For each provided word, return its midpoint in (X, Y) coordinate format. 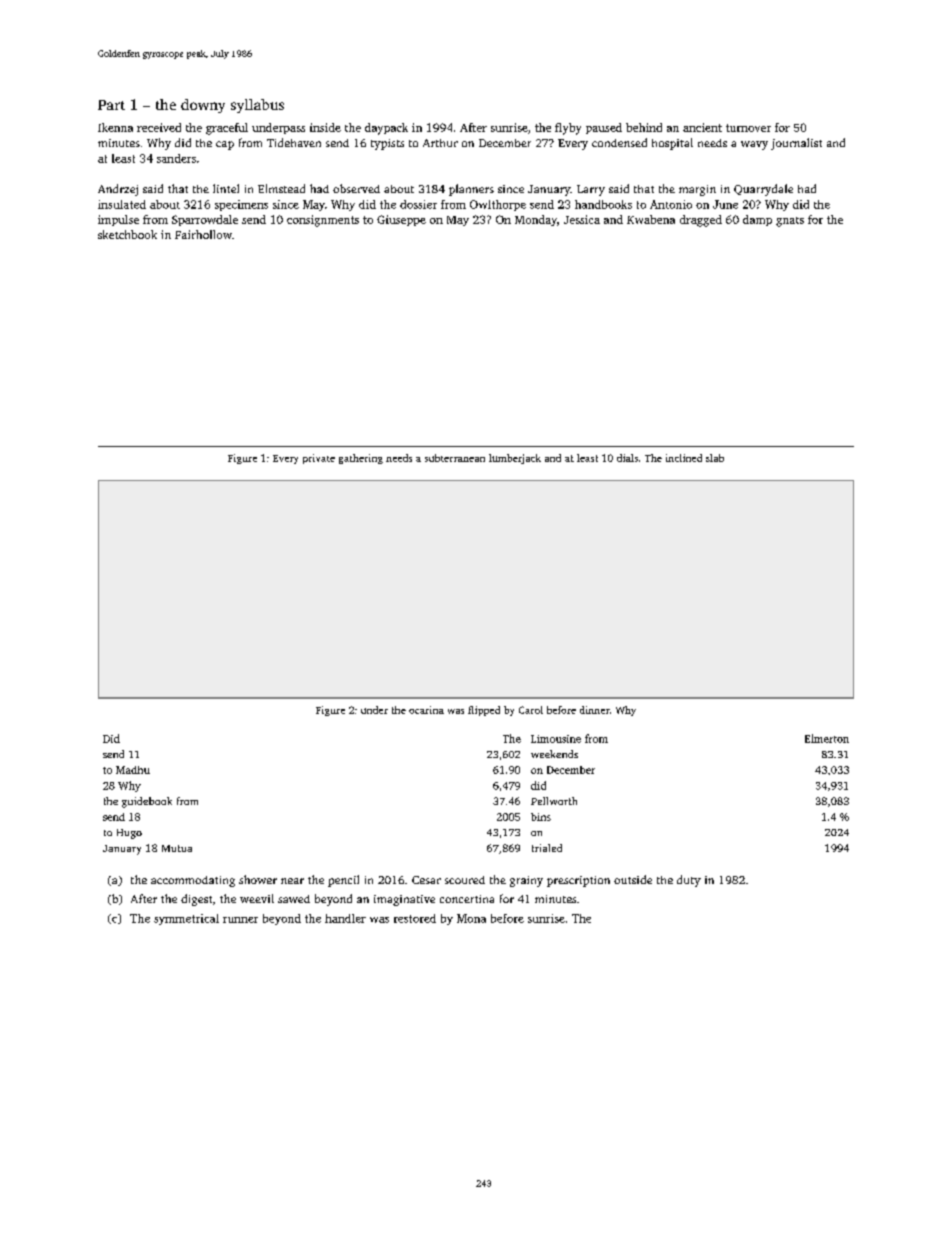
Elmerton (827, 738)
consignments (323, 221)
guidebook (147, 802)
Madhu (133, 770)
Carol (531, 710)
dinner (595, 710)
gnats (790, 222)
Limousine (556, 739)
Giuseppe (401, 220)
